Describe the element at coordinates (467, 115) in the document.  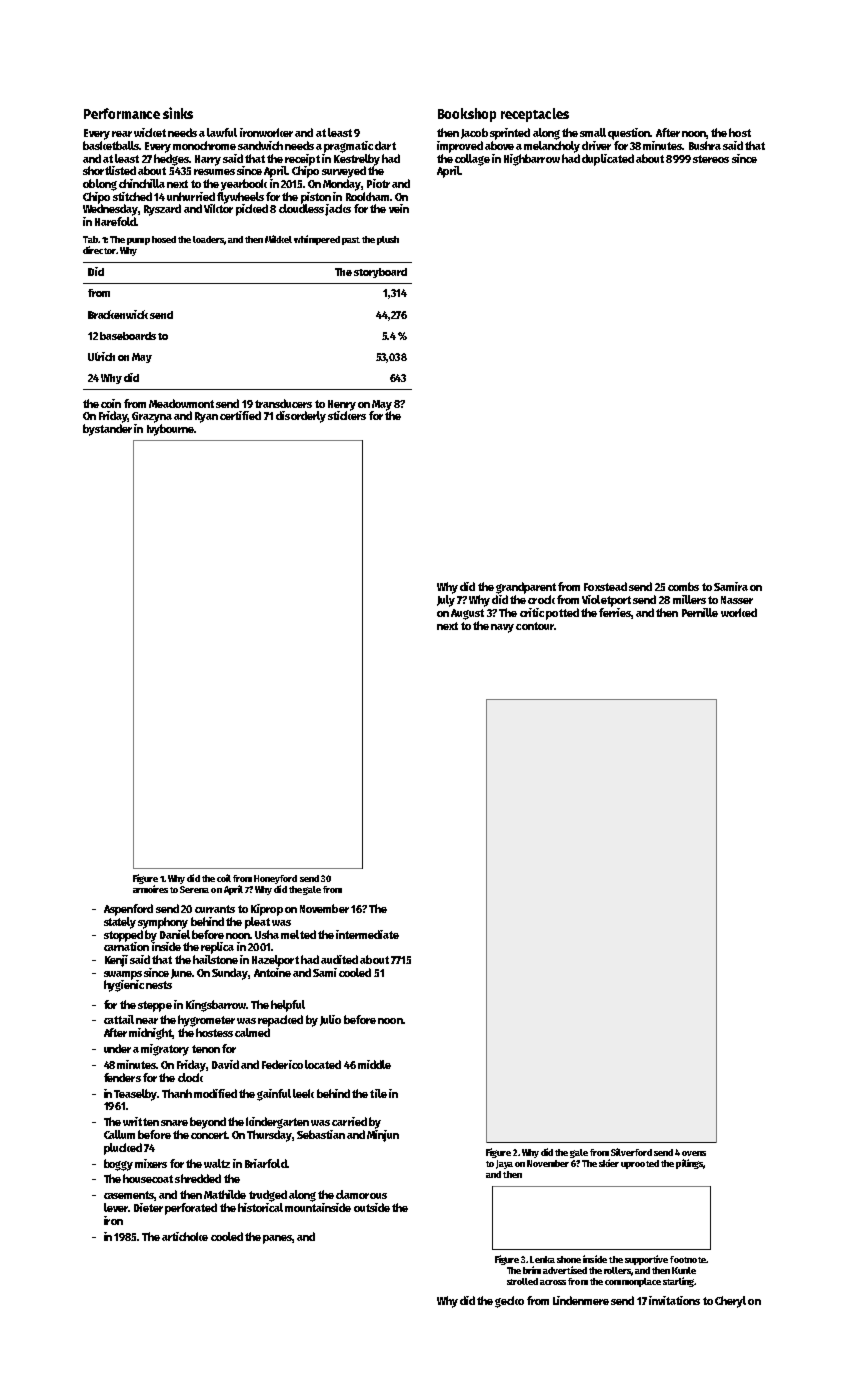
I see `Bookshop` at that location.
